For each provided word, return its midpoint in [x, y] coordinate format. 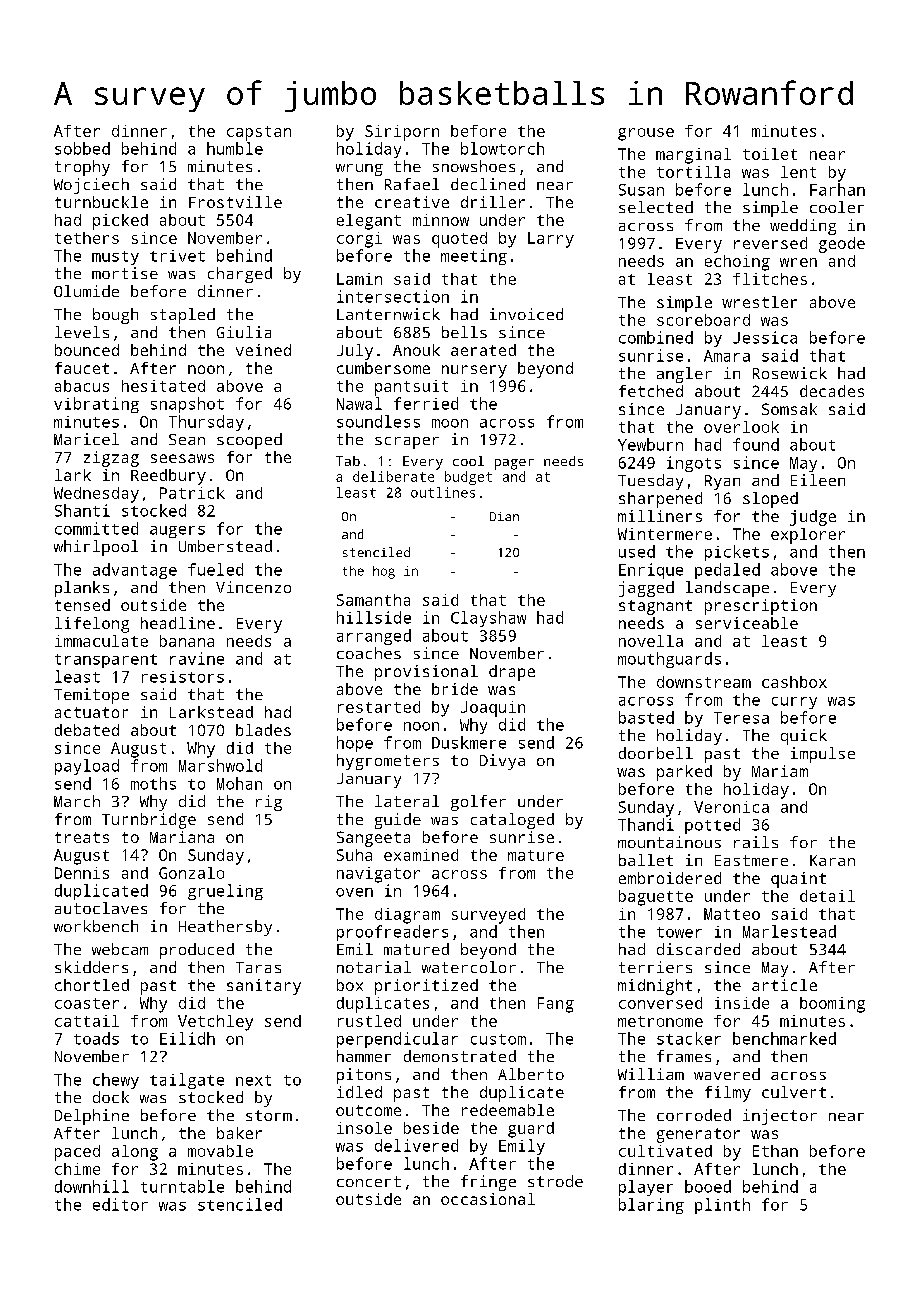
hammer [364, 1056]
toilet [770, 154]
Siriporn [402, 133]
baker [239, 1133]
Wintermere [665, 534]
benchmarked [784, 1038]
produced [197, 951]
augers [177, 532]
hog [384, 572]
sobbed [82, 148]
